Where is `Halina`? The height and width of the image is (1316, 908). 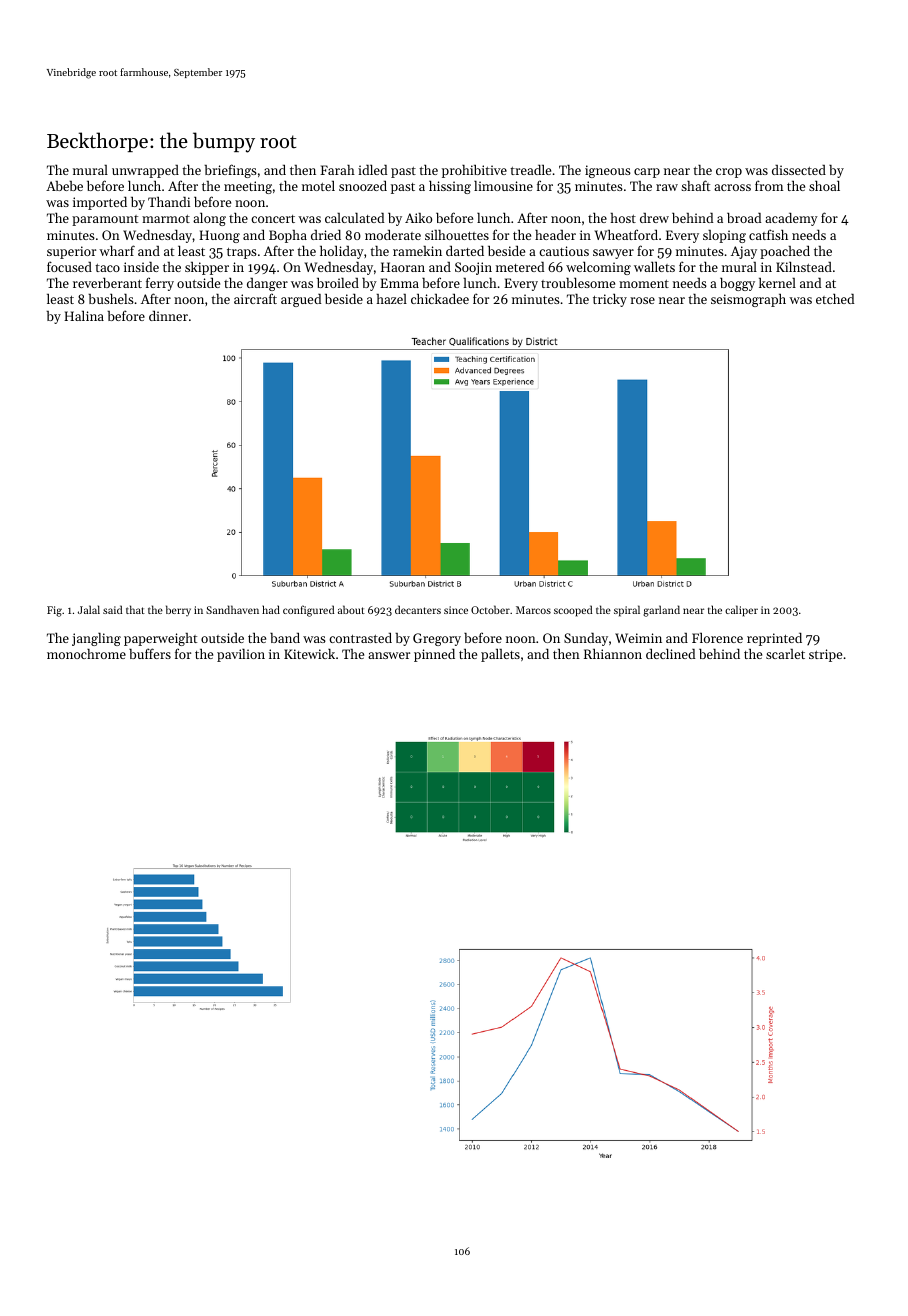 Halina is located at coordinates (84, 316).
